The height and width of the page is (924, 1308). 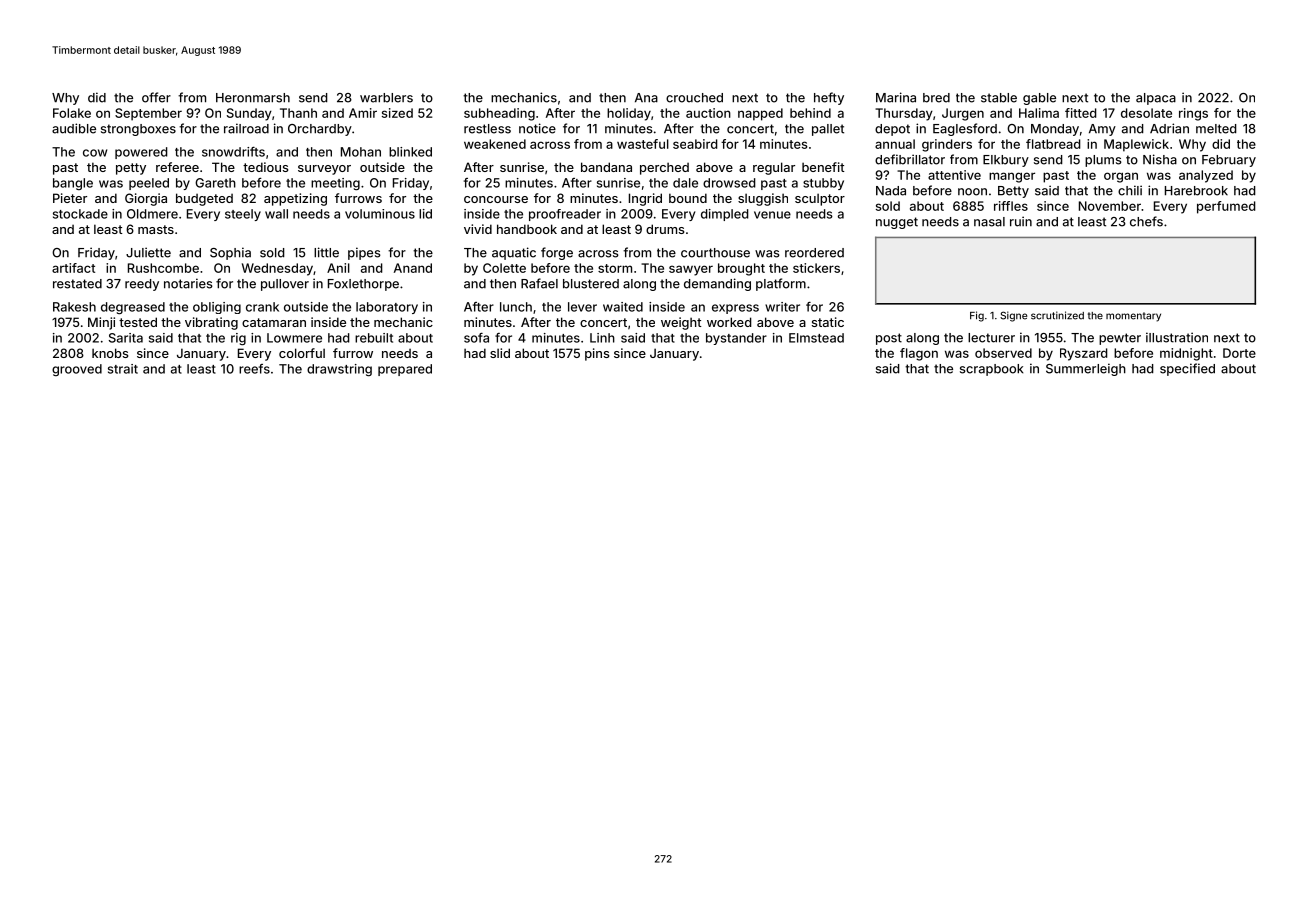 What do you see at coordinates (919, 354) in the page?
I see `flagon` at bounding box center [919, 354].
